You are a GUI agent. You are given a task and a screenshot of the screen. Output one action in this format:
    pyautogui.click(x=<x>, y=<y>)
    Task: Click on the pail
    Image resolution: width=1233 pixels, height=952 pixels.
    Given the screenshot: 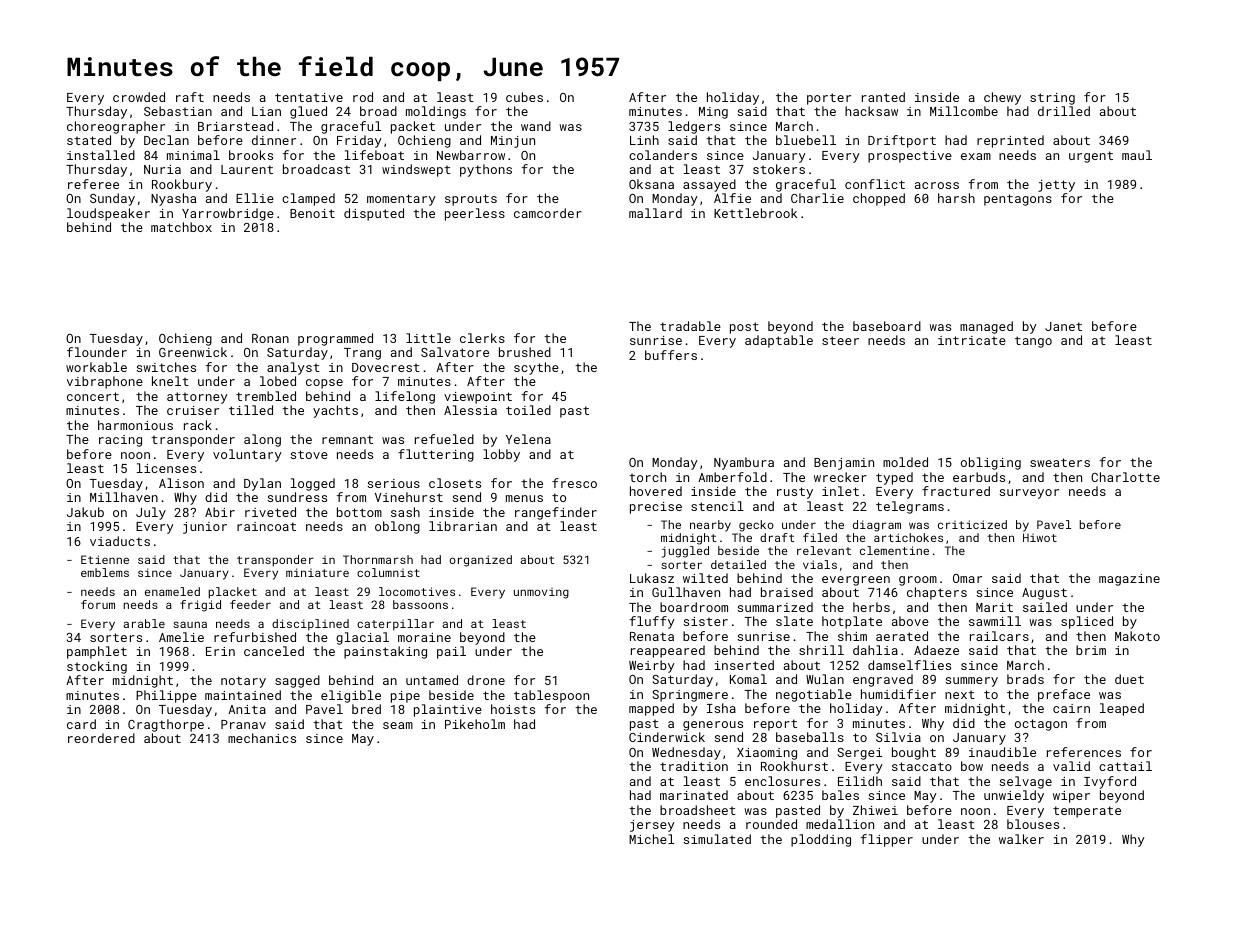 What is the action you would take?
    pyautogui.click(x=451, y=652)
